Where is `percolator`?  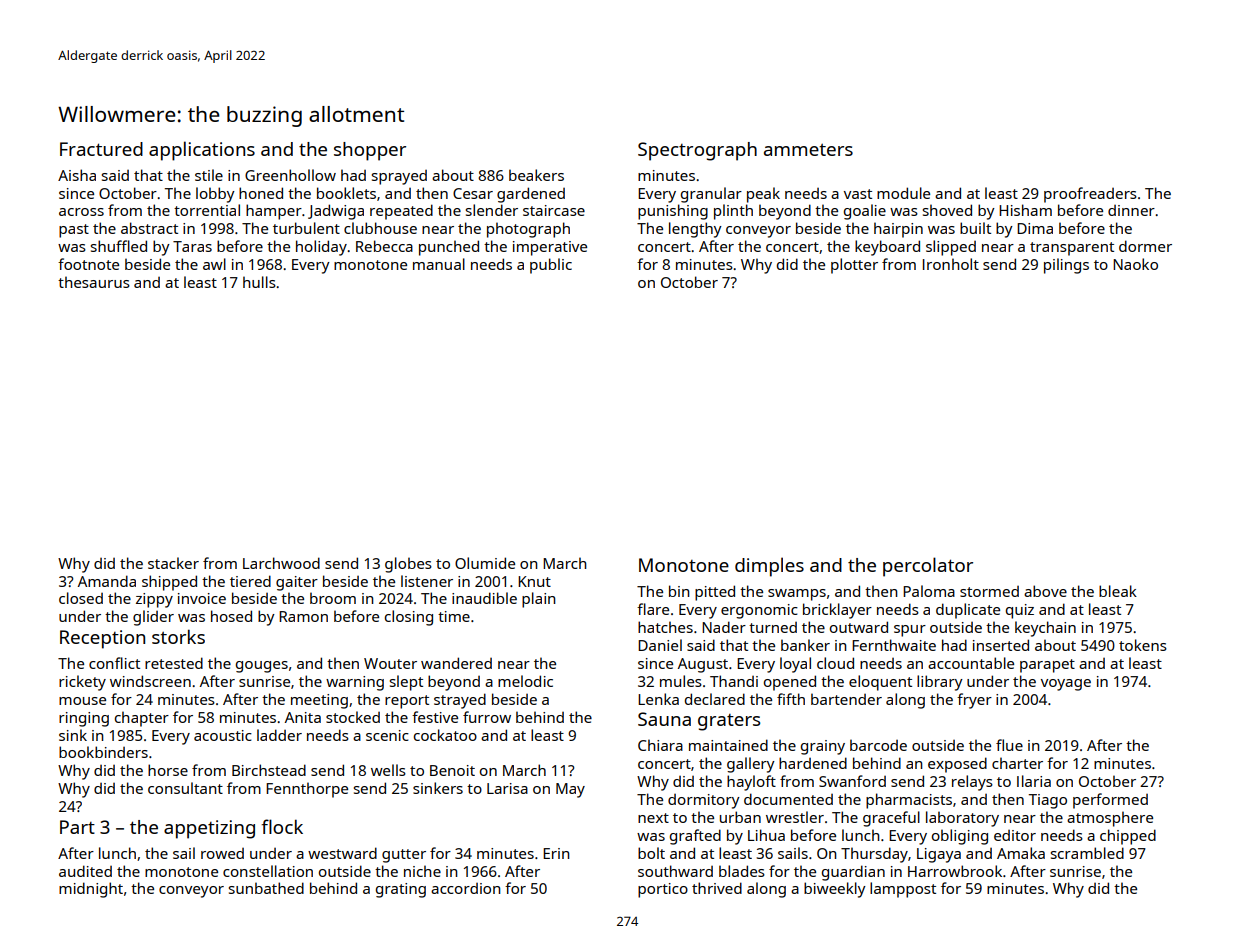 percolator is located at coordinates (928, 567).
